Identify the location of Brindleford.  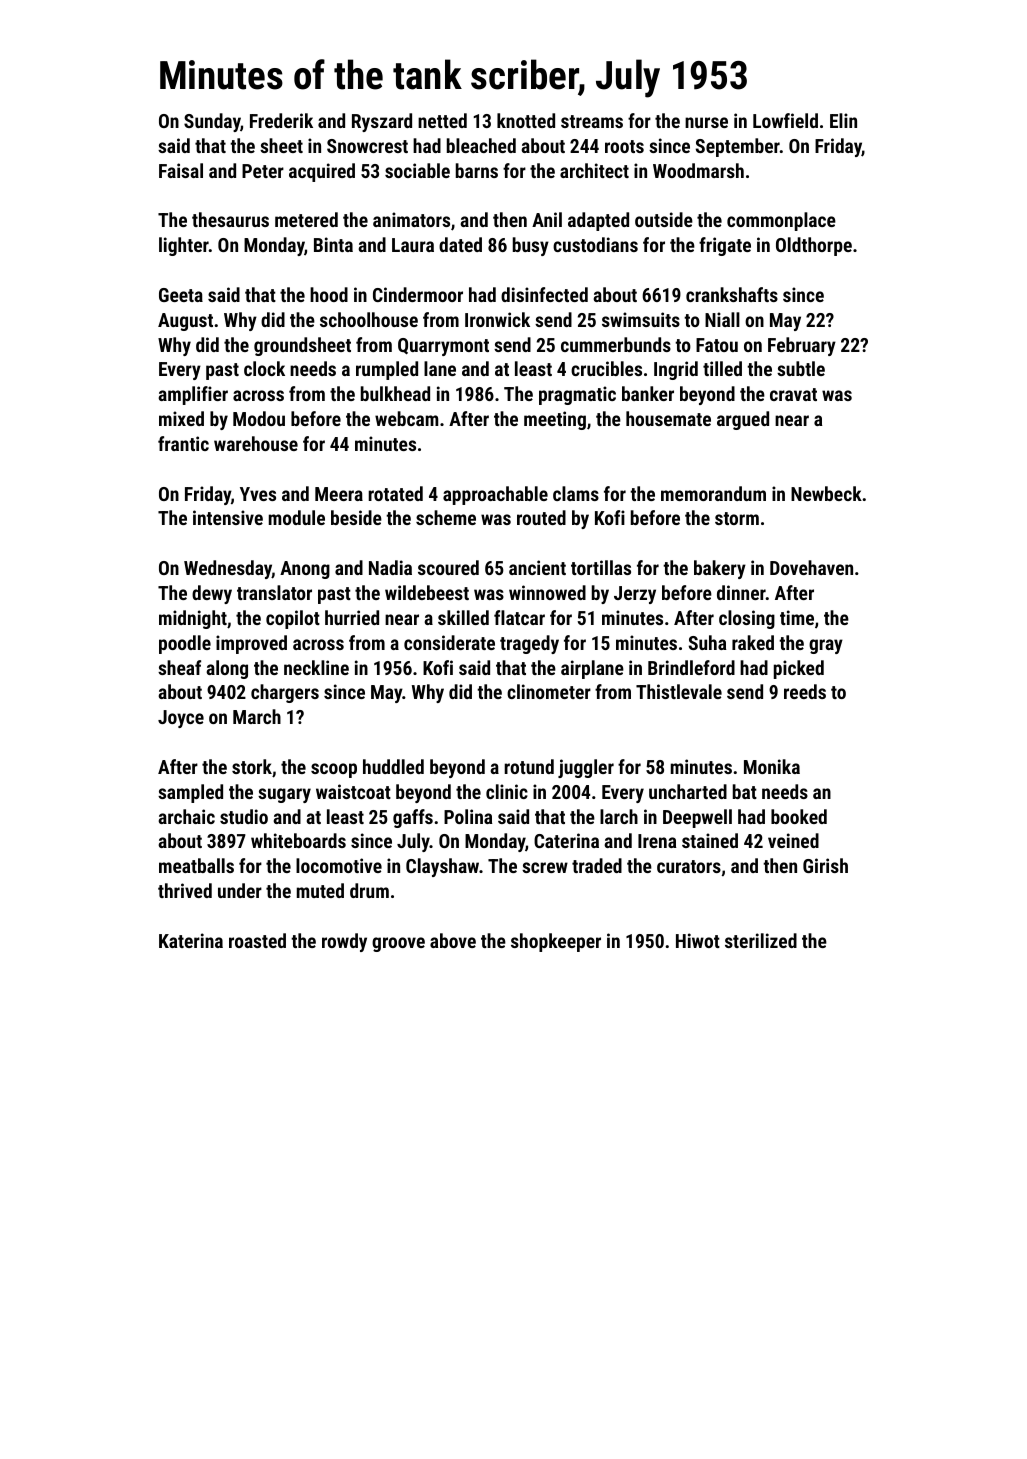
(691, 667).
